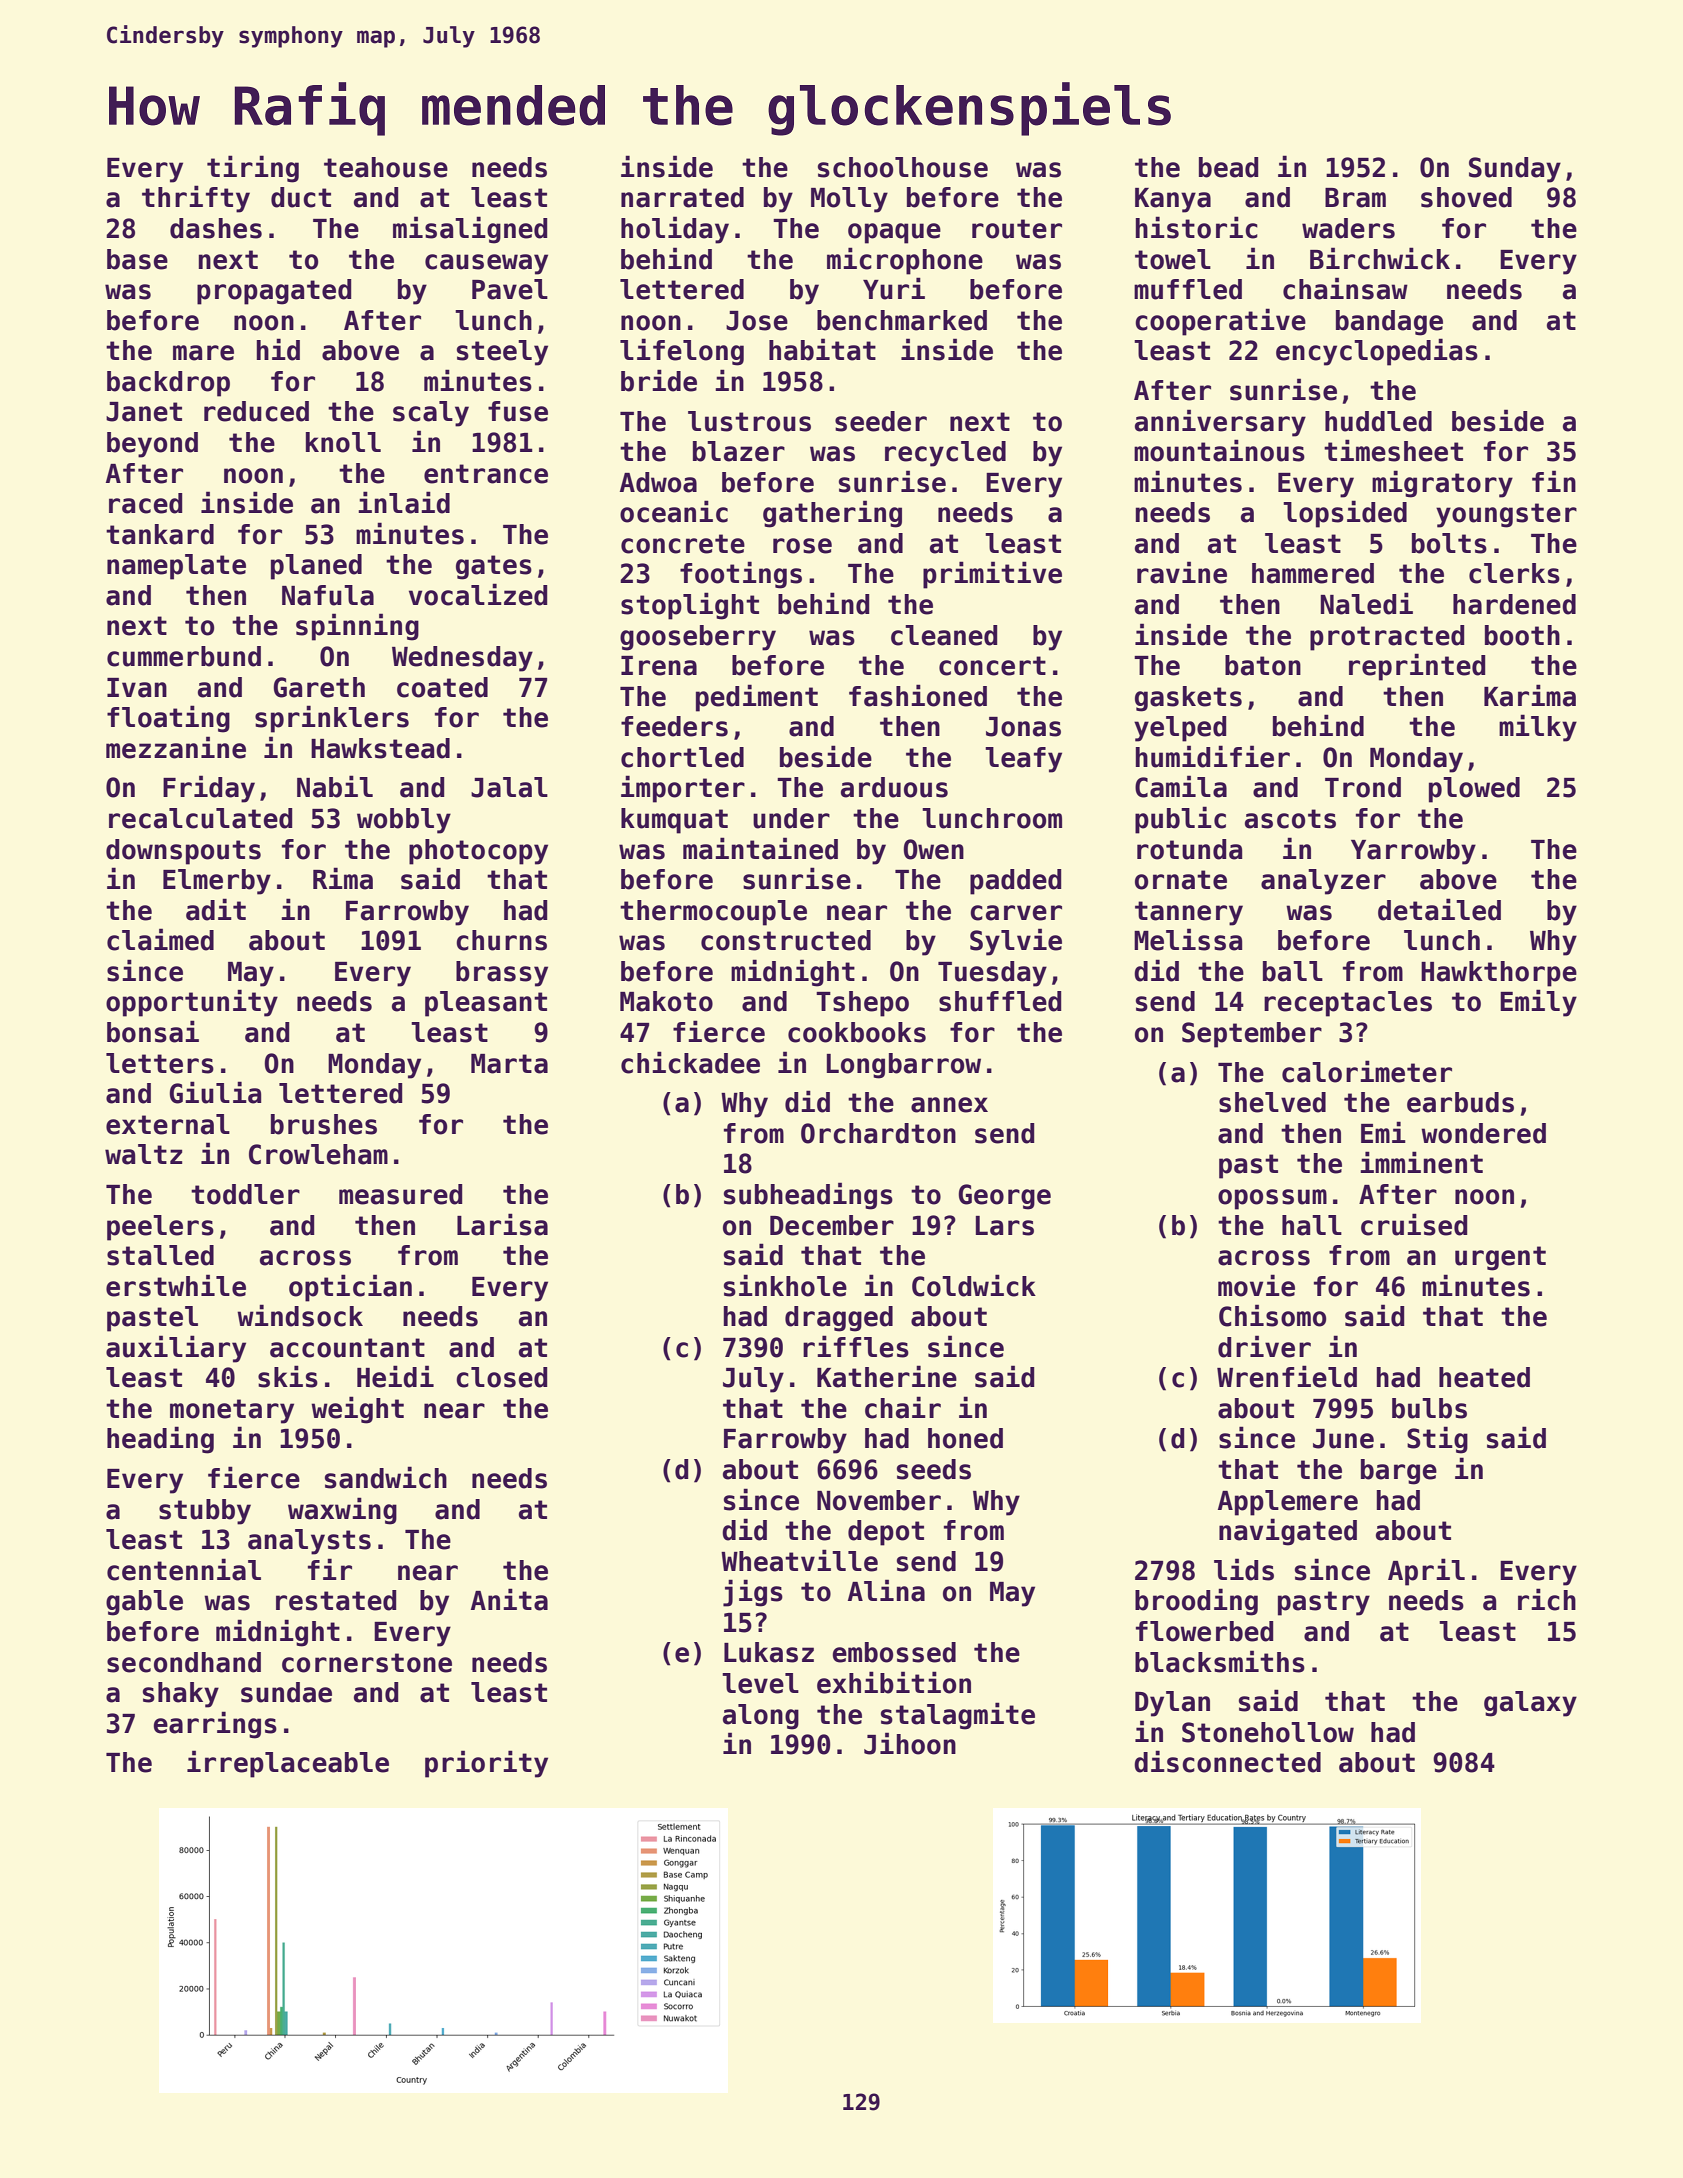  I want to click on coated, so click(442, 687).
